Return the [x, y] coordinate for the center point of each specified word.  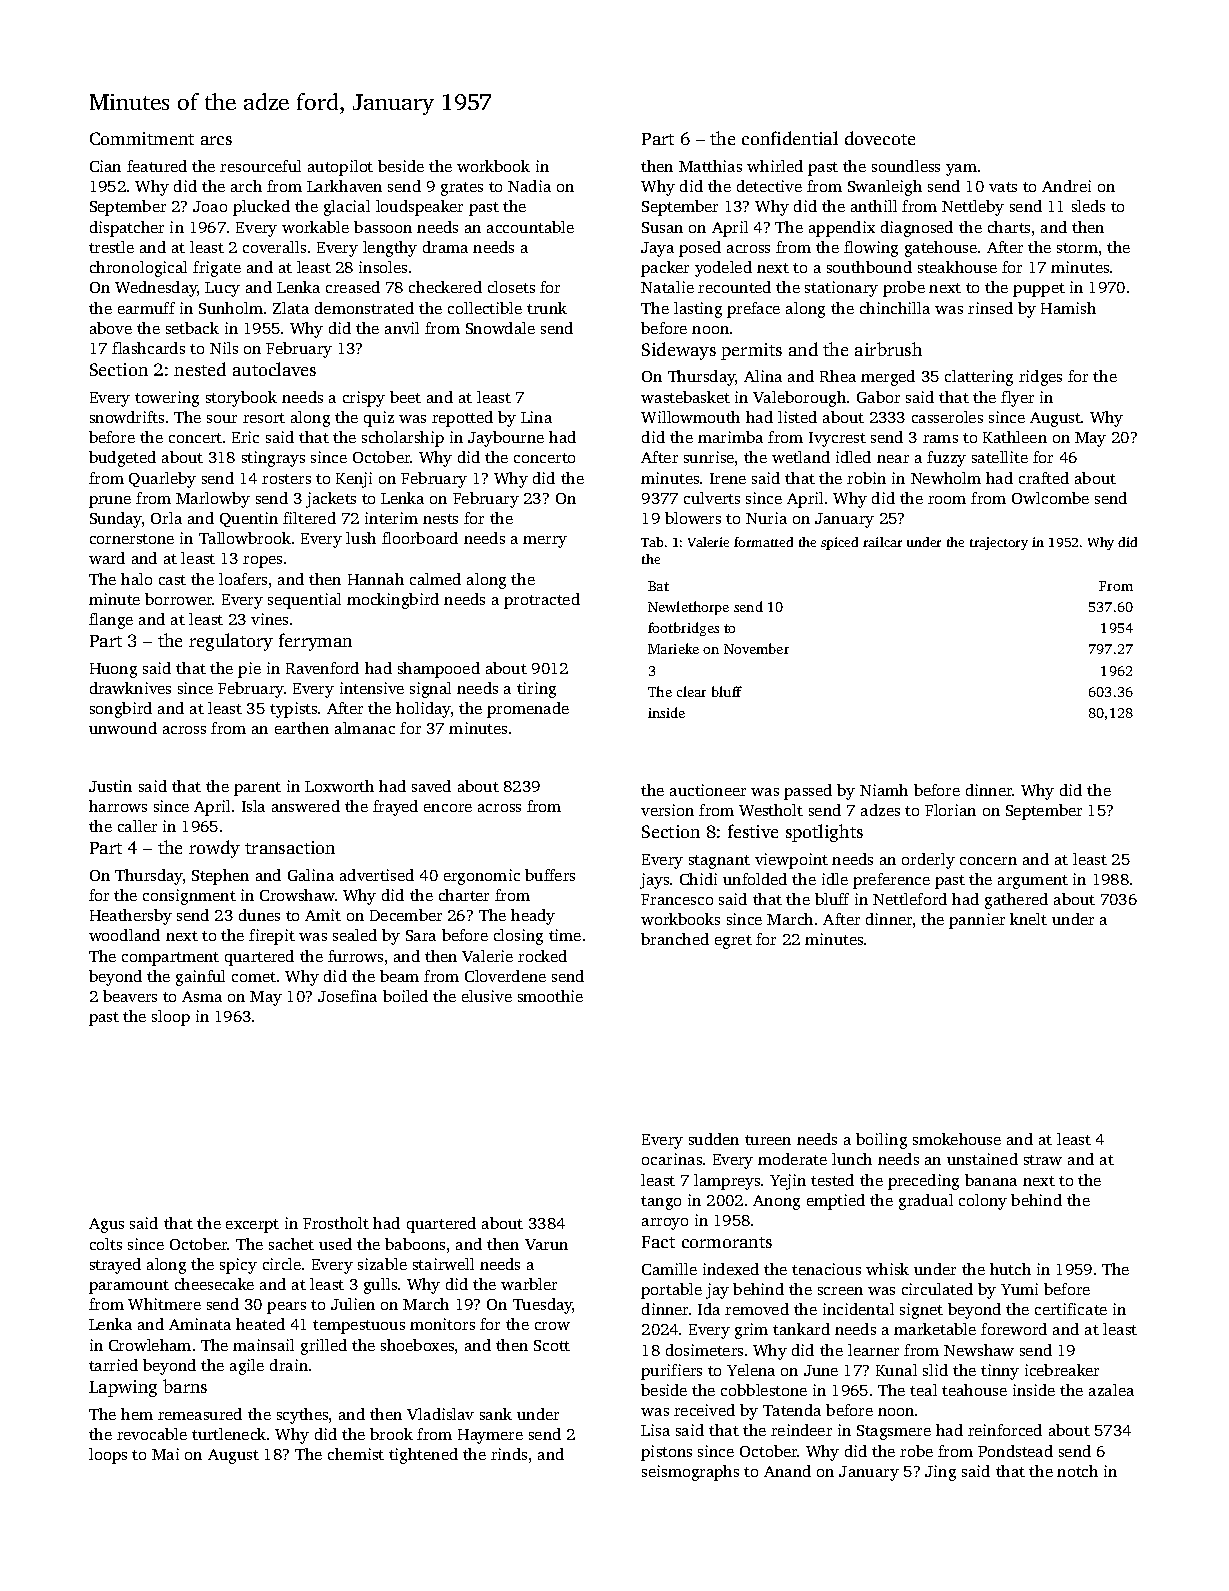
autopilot [340, 168]
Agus [106, 1225]
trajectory [999, 543]
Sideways [679, 351]
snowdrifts [127, 417]
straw [1043, 1160]
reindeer [801, 1430]
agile [247, 1367]
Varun [546, 1244]
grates [462, 189]
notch [1077, 1471]
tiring [536, 690]
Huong [113, 670]
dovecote [880, 138]
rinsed [990, 308]
